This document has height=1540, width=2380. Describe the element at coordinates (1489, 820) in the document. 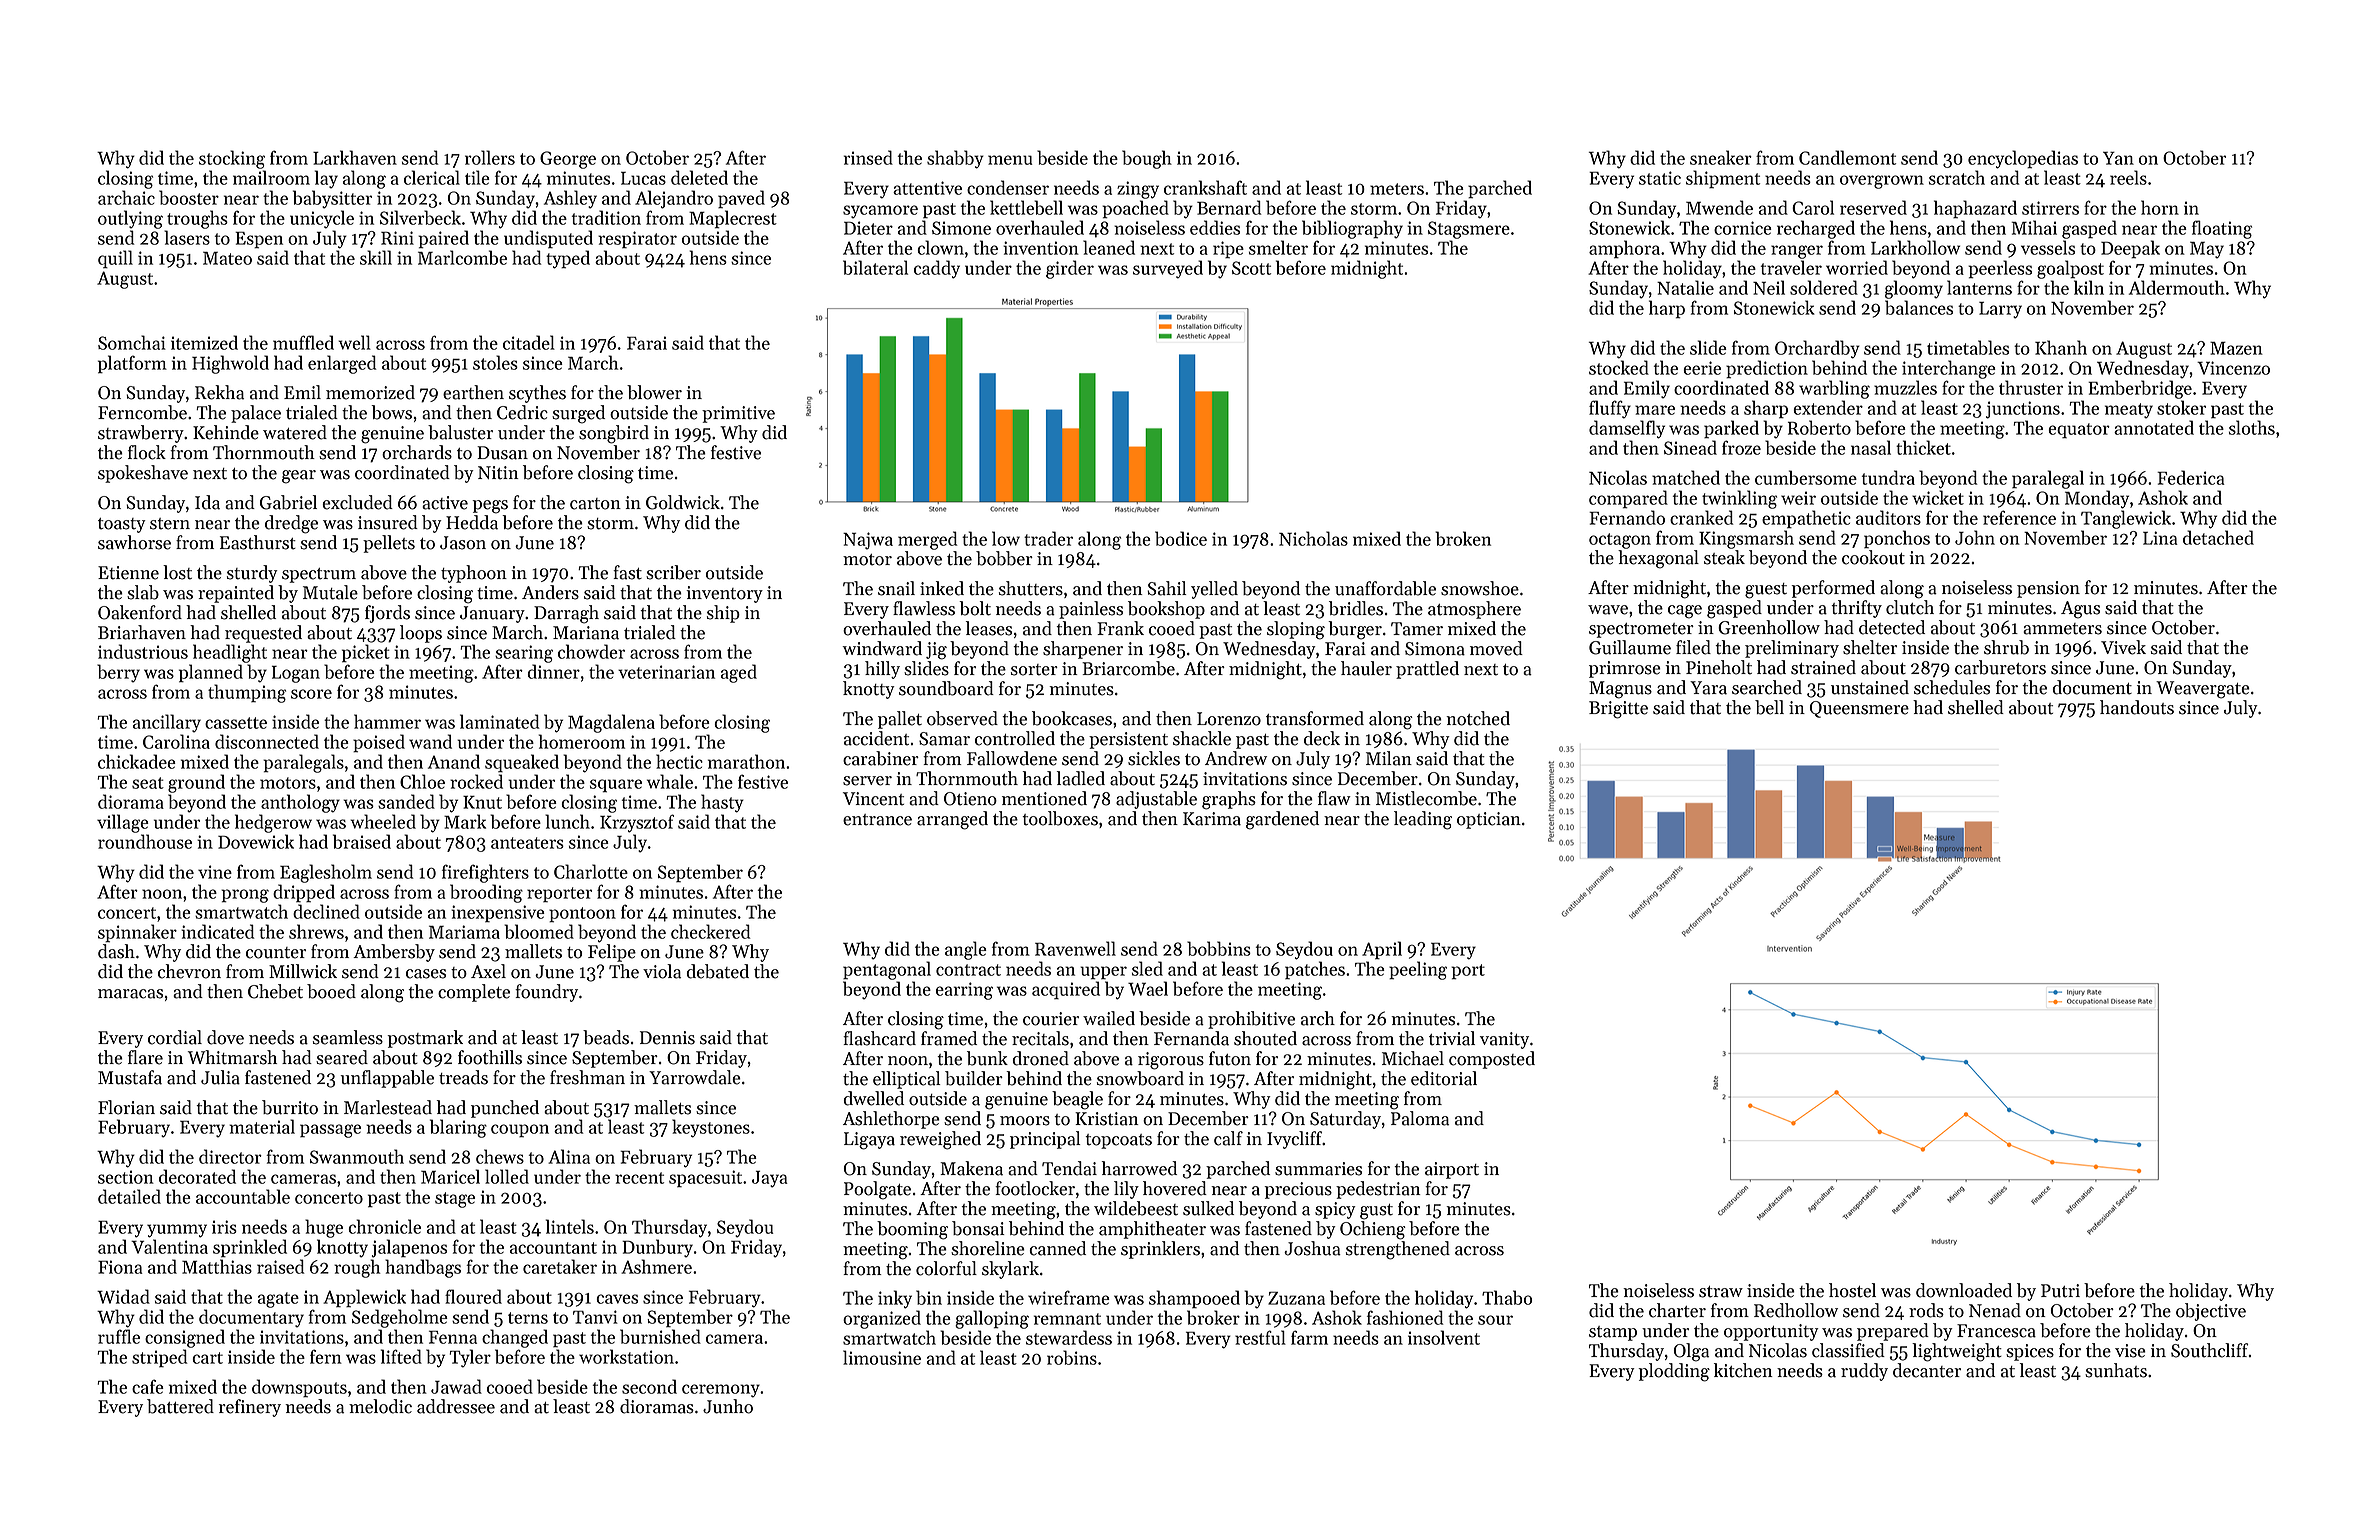

I see `optician` at that location.
